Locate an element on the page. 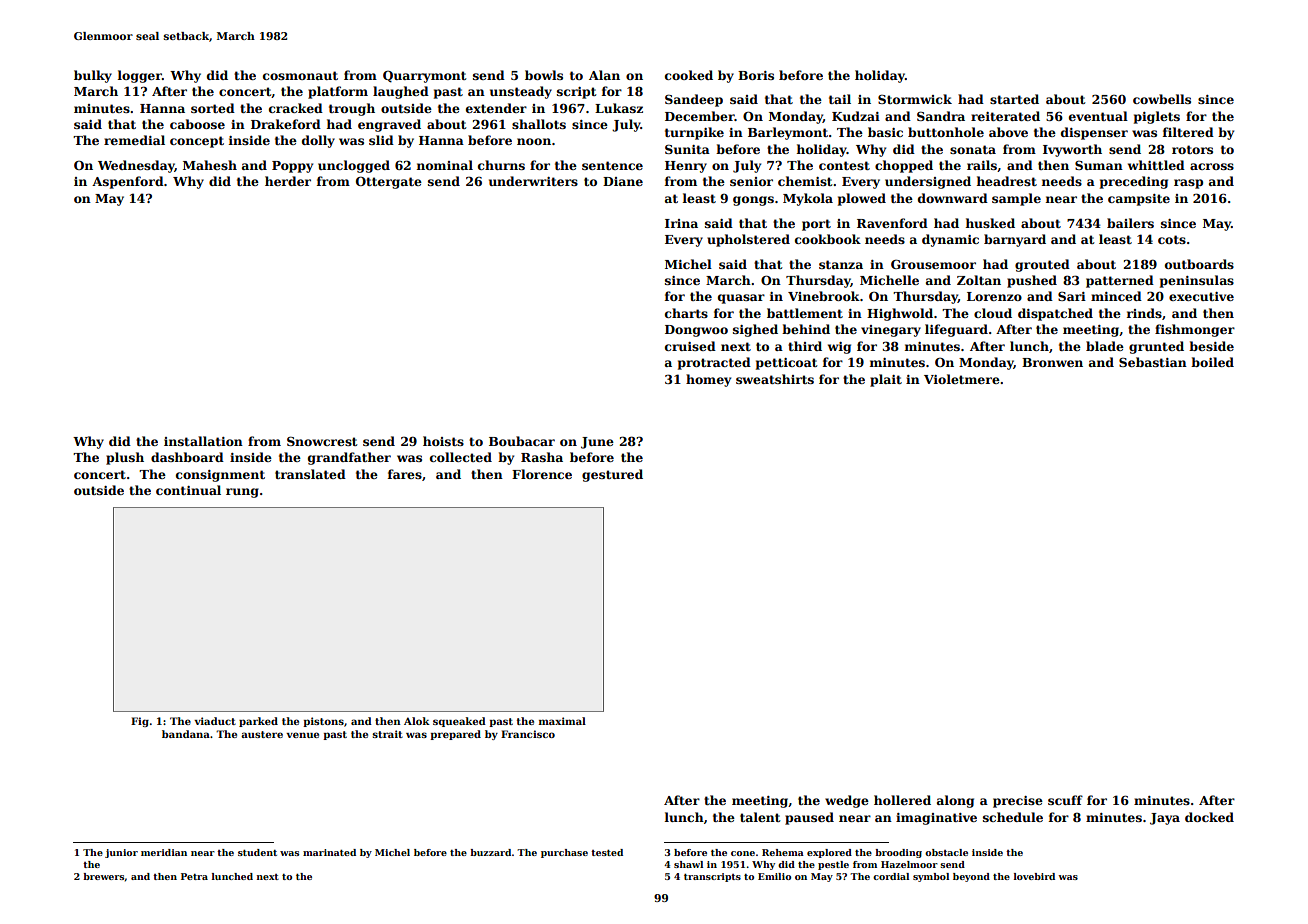 The width and height of the document is (1308, 924). purchase is located at coordinates (564, 853).
